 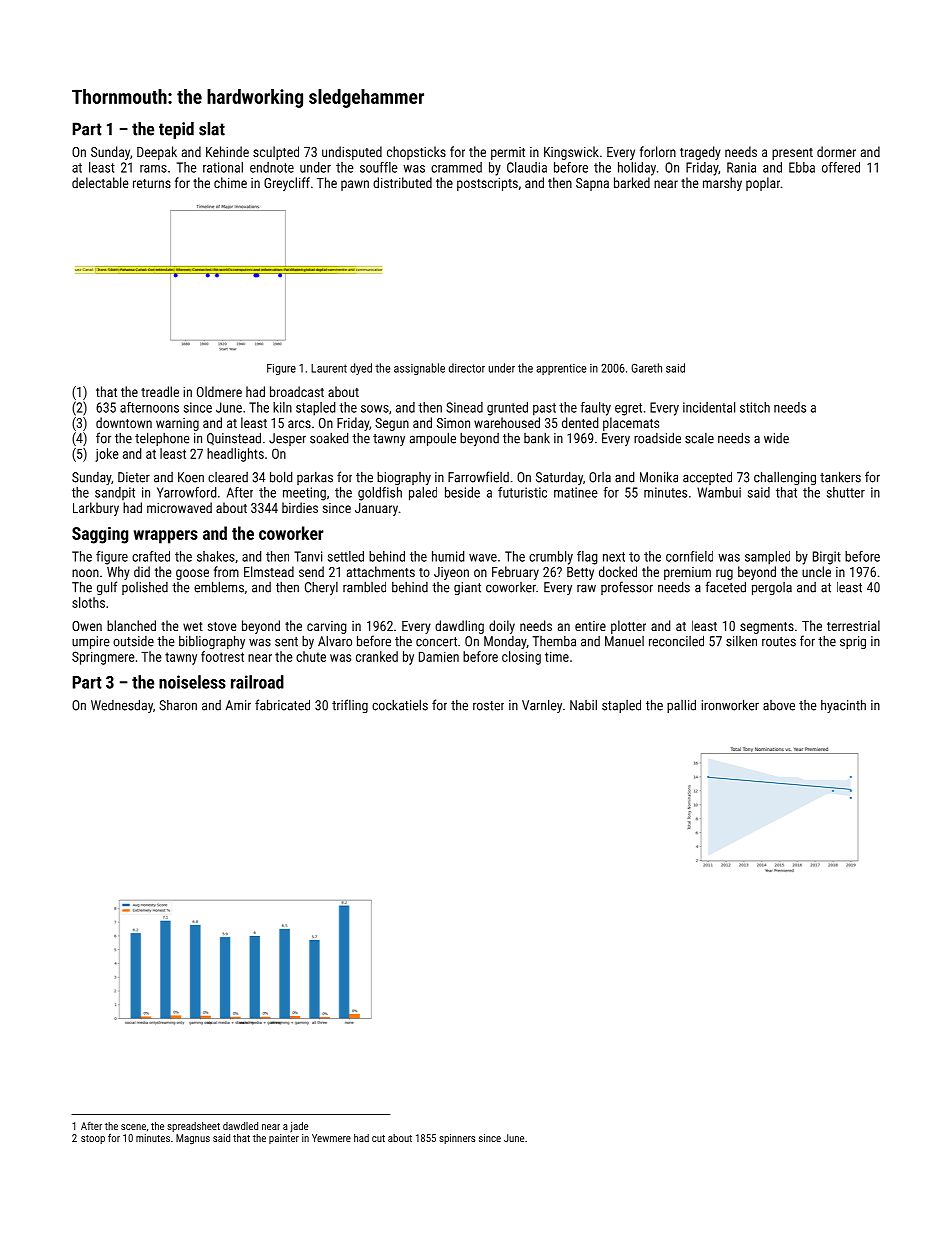 I want to click on routes, so click(x=779, y=642).
